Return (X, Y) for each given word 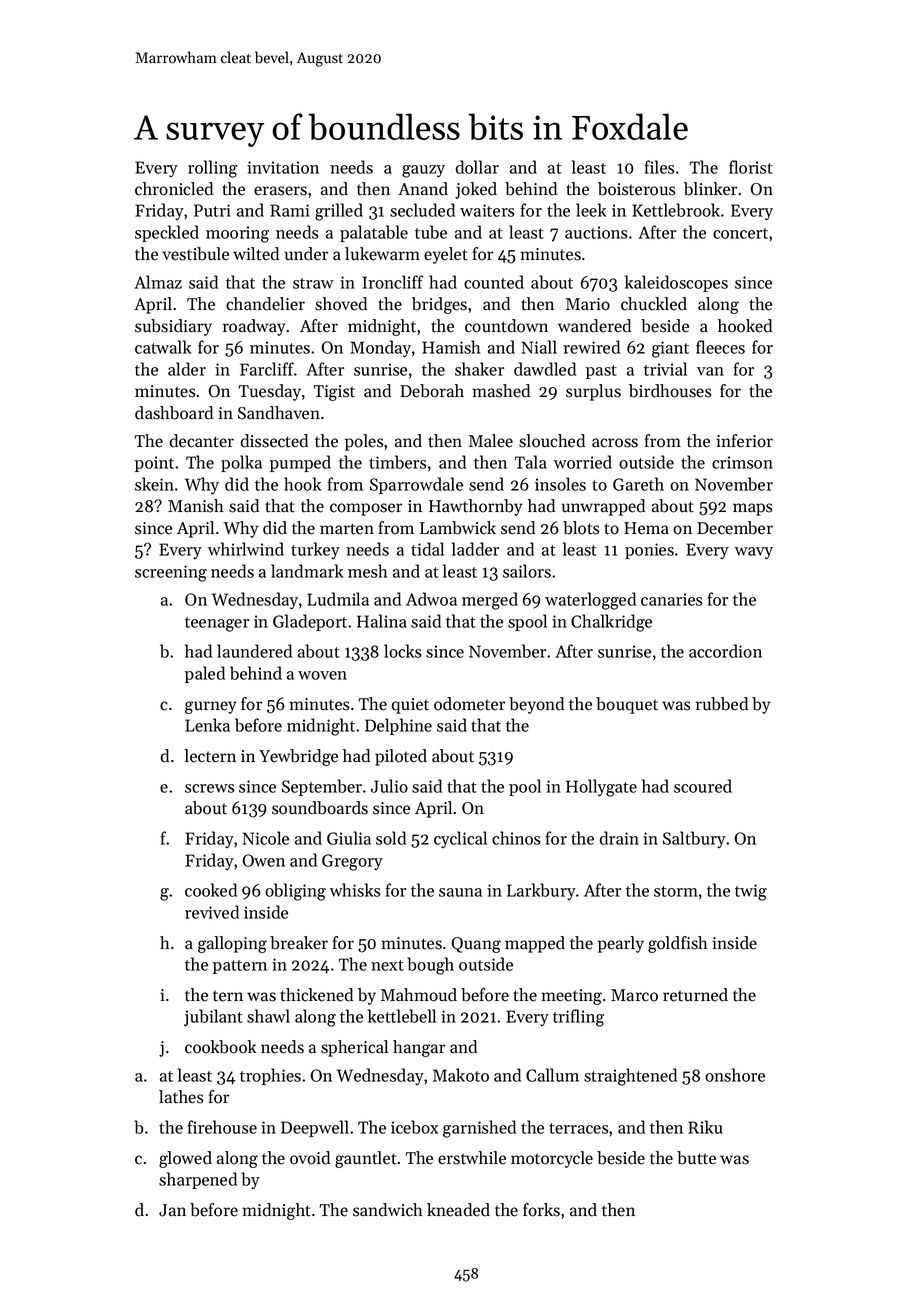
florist (751, 167)
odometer (469, 704)
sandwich (388, 1210)
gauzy (423, 171)
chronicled (174, 189)
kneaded (458, 1210)
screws (209, 788)
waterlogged (590, 601)
